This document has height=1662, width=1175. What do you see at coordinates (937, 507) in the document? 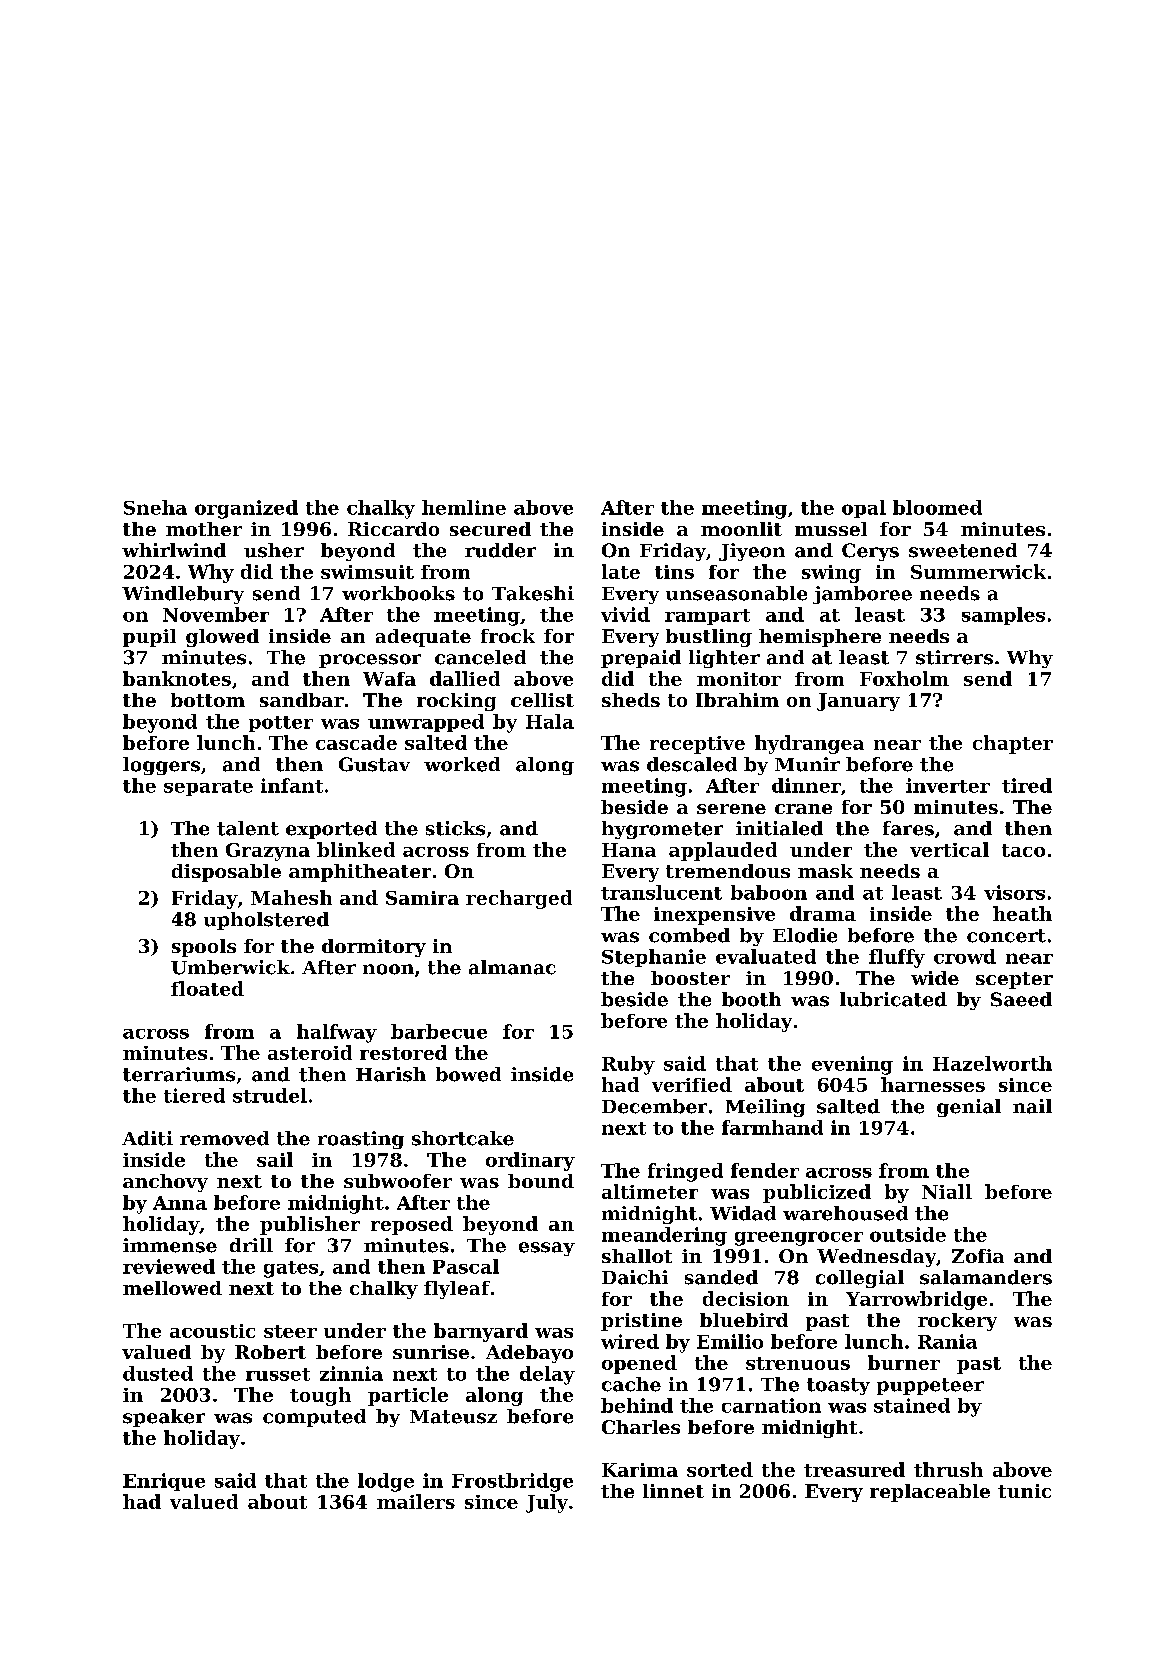
I see `bloomed` at bounding box center [937, 507].
